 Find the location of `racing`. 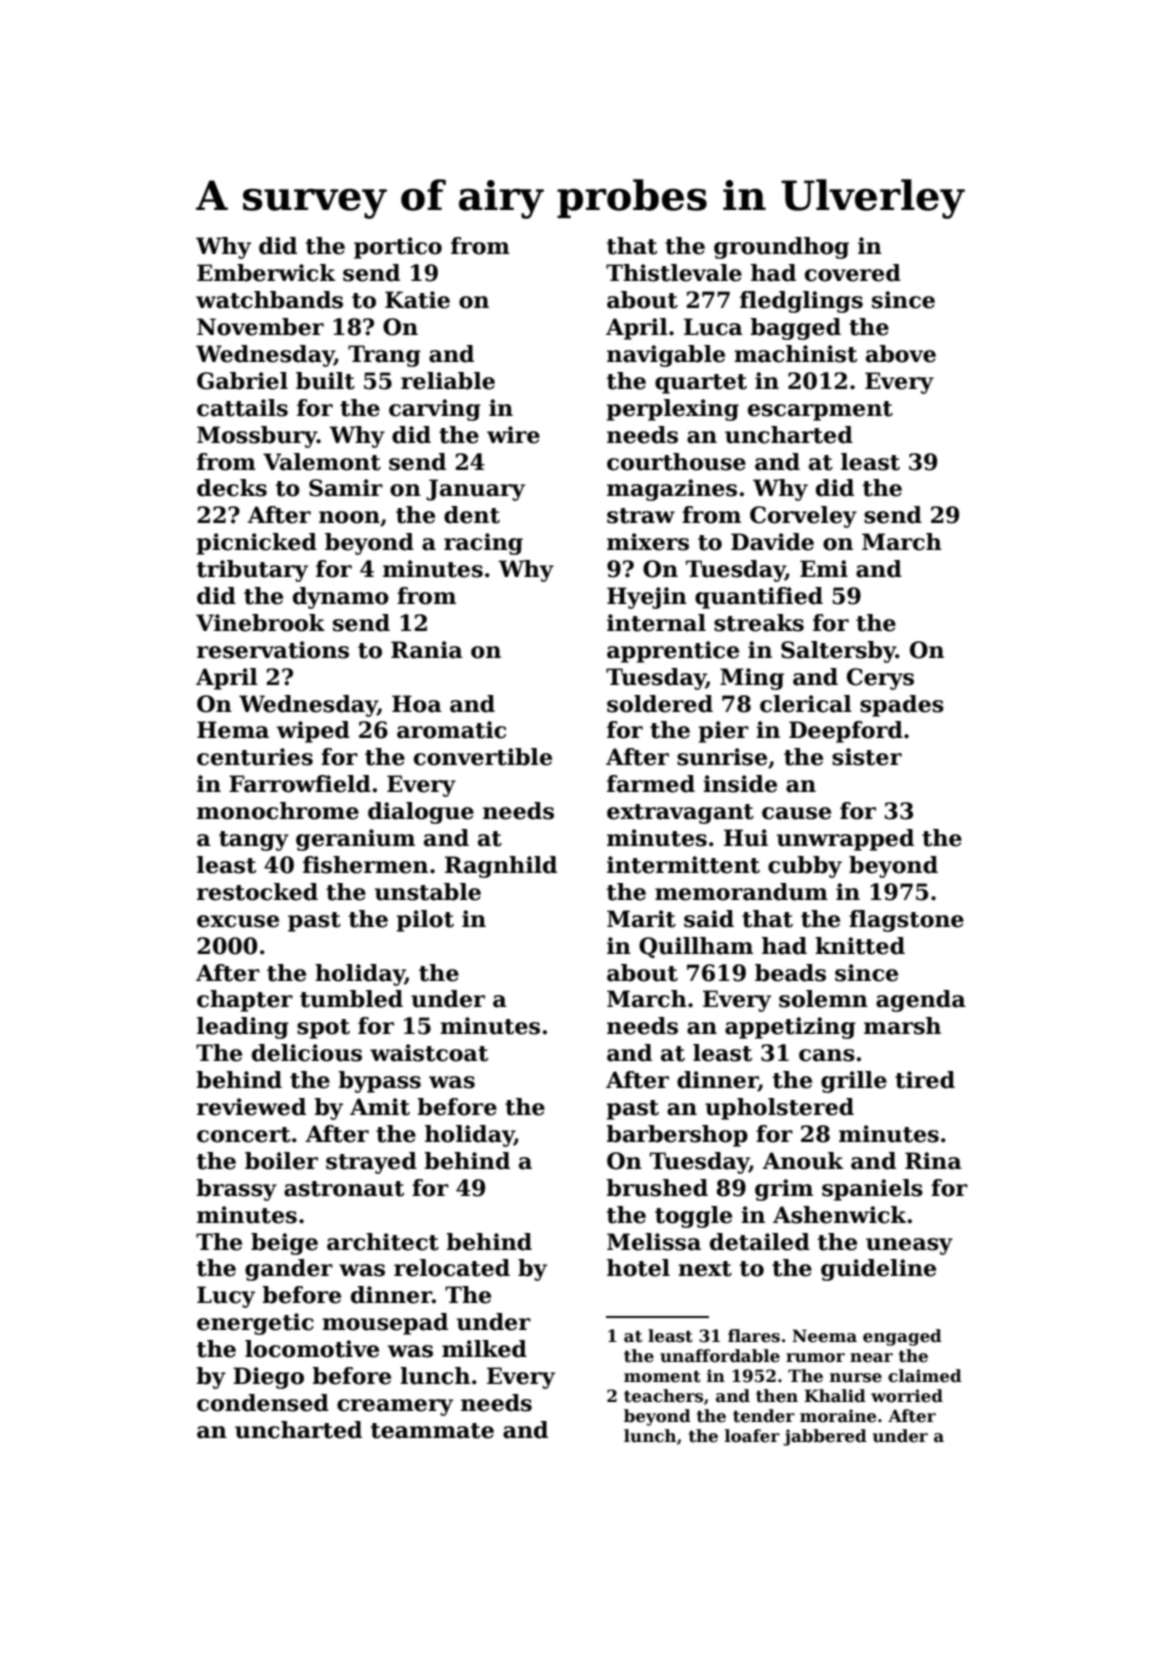

racing is located at coordinates (483, 544).
